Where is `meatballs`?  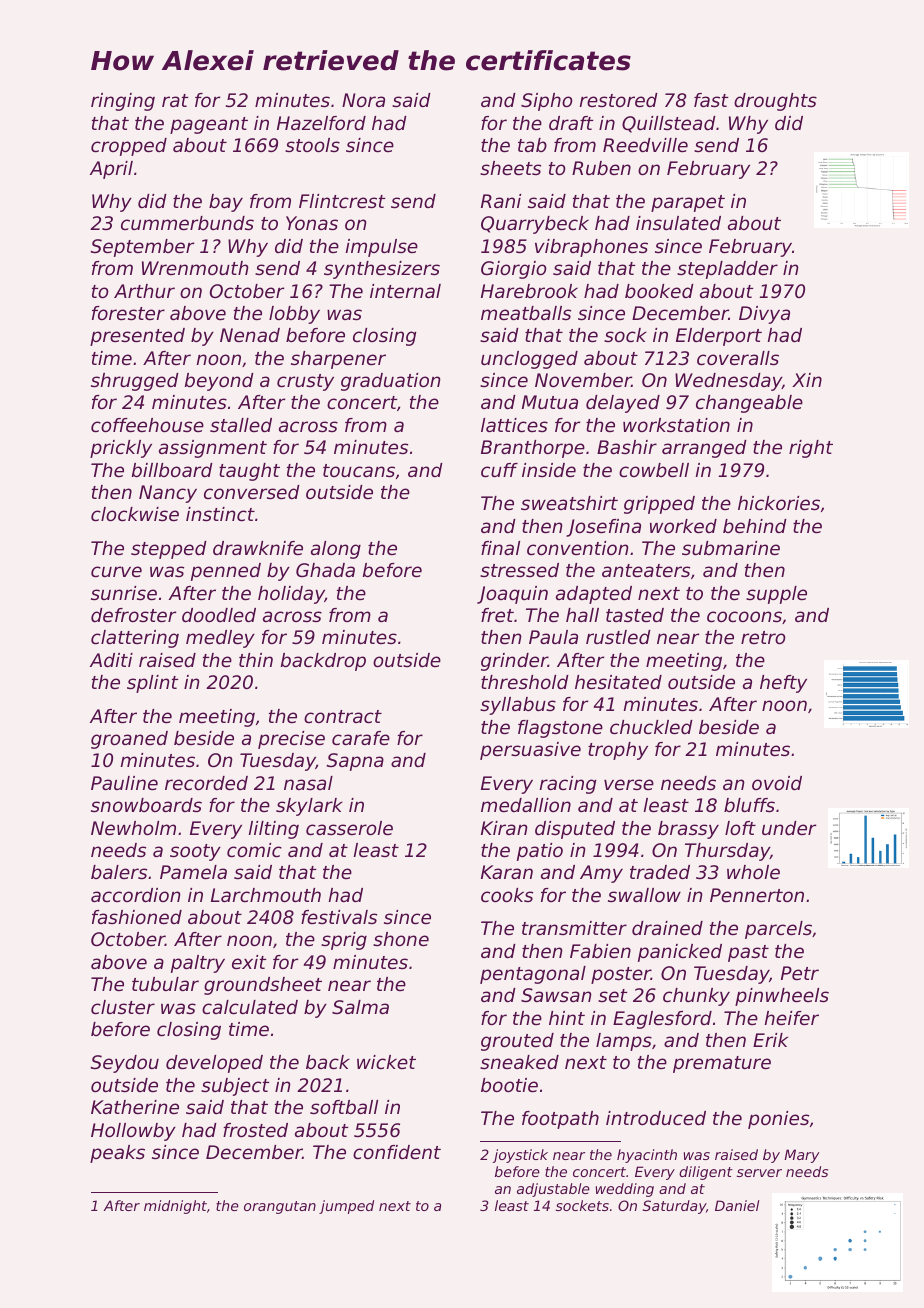
meatballs is located at coordinates (526, 313).
